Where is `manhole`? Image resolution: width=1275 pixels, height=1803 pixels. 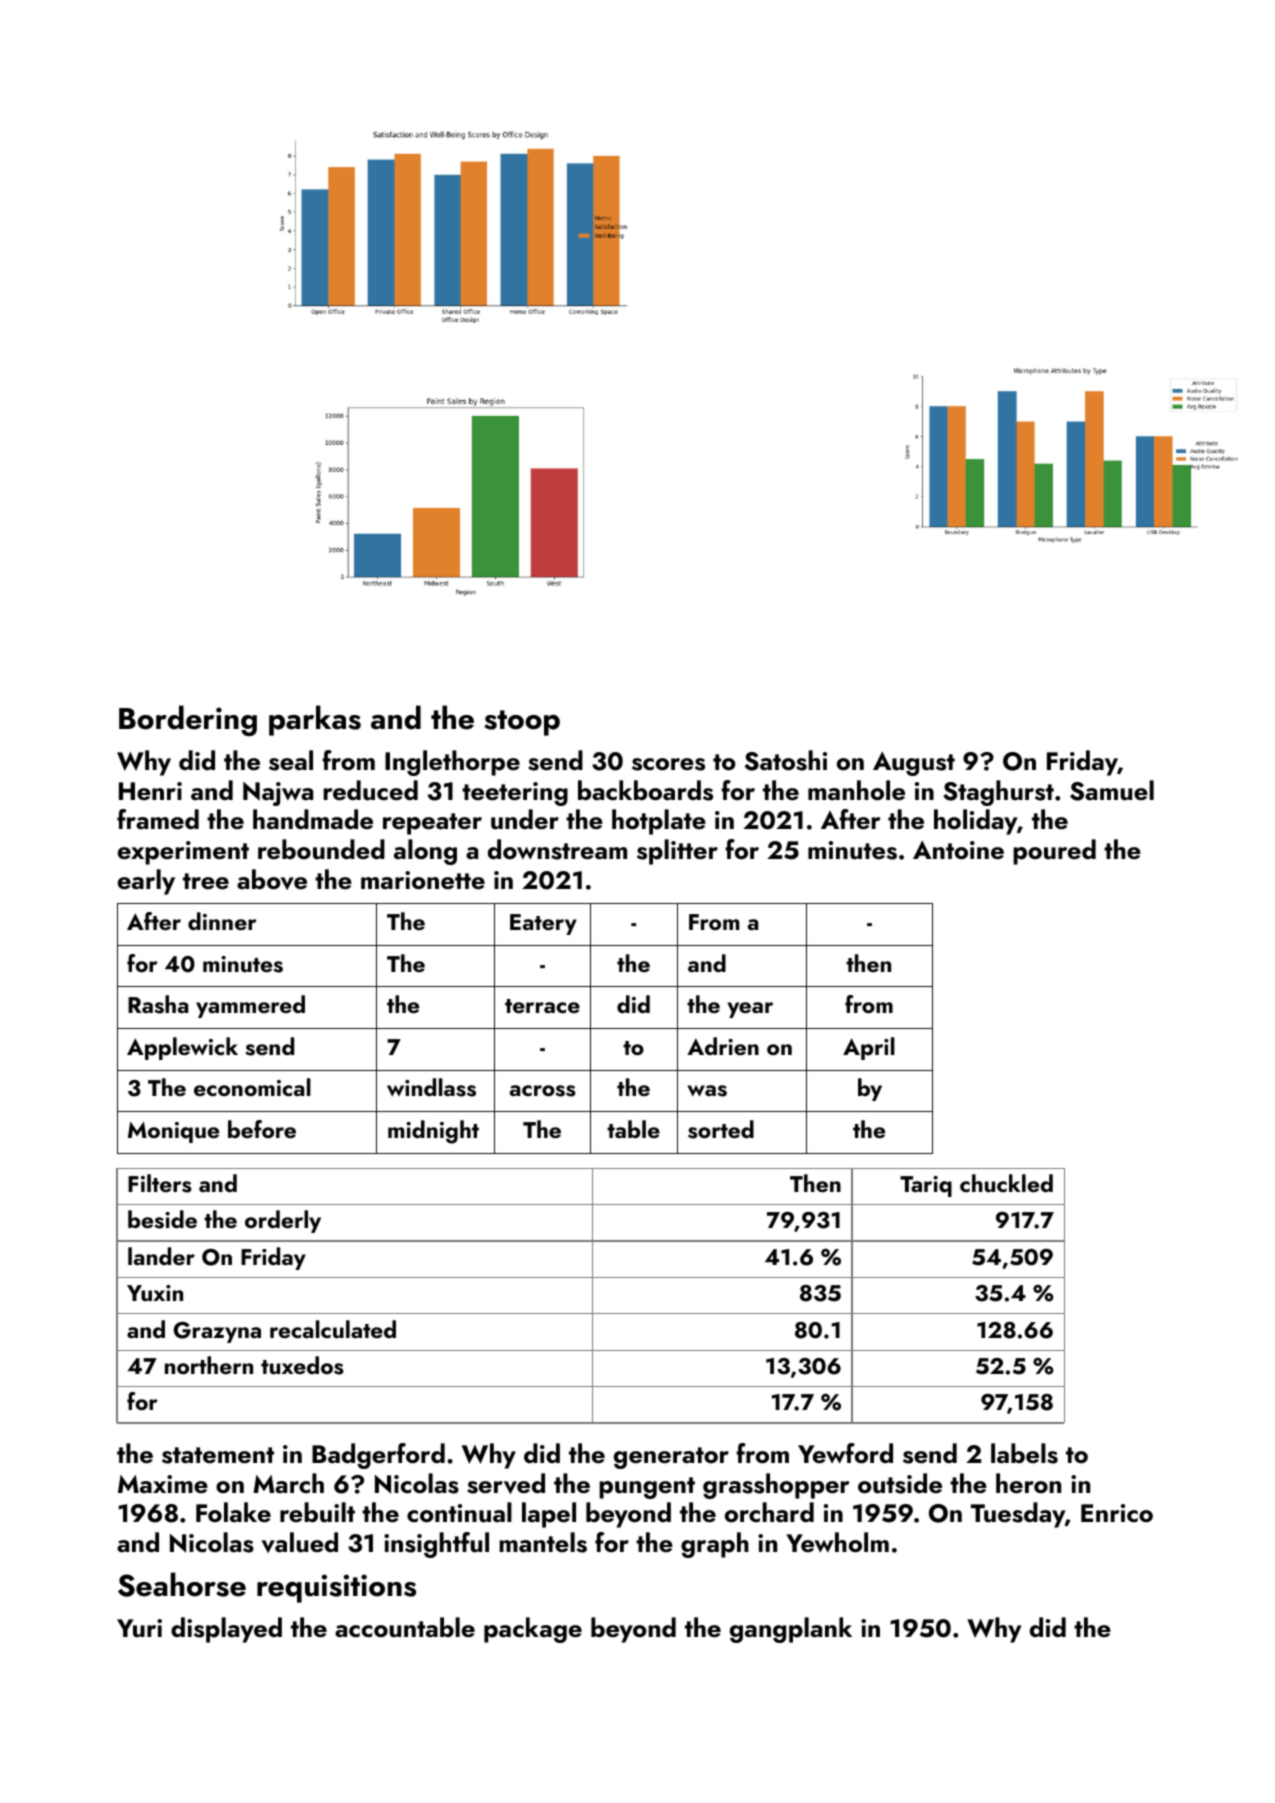
manhole is located at coordinates (856, 790).
